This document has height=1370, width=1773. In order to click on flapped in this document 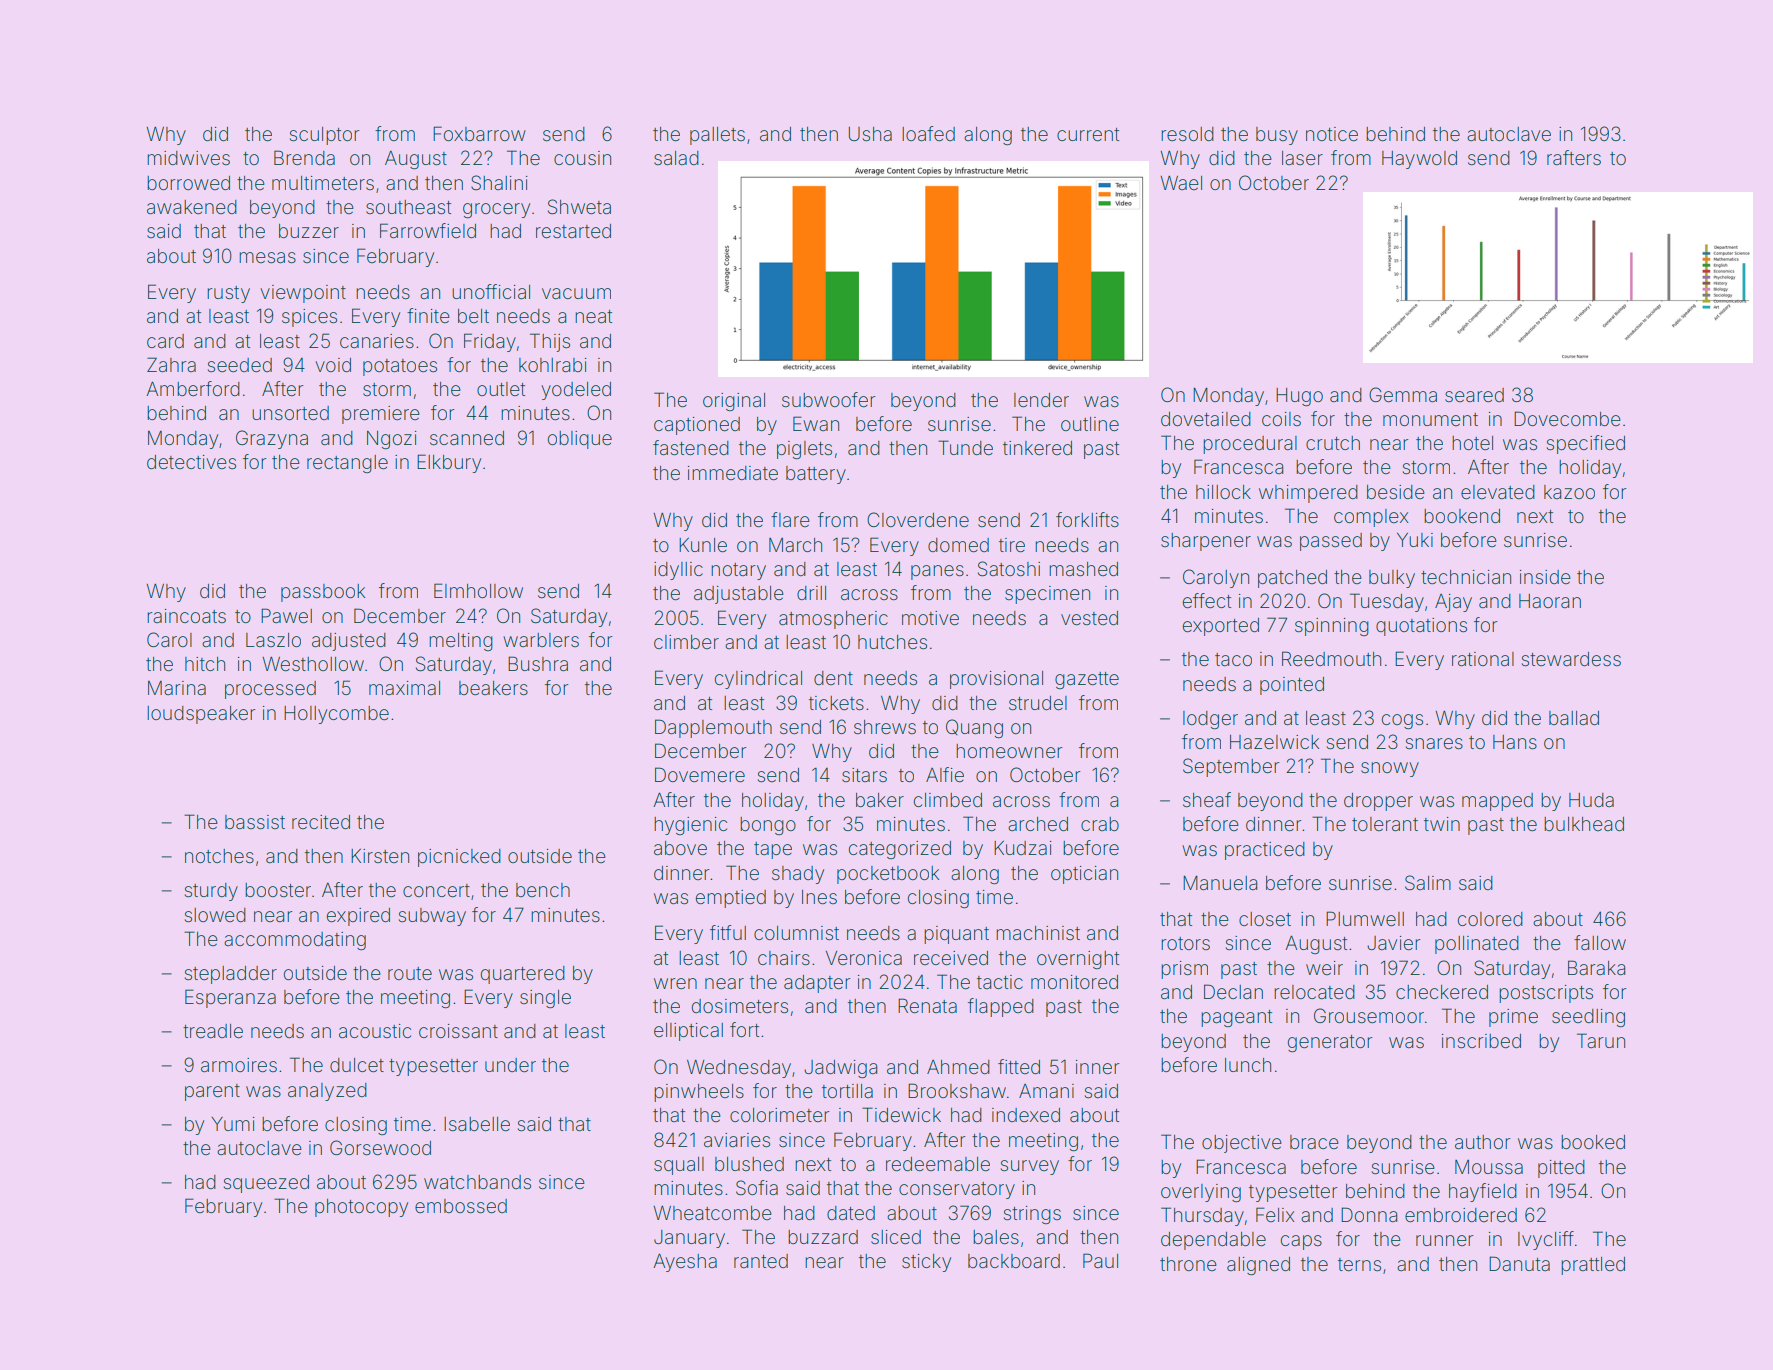, I will do `click(1001, 1007)`.
